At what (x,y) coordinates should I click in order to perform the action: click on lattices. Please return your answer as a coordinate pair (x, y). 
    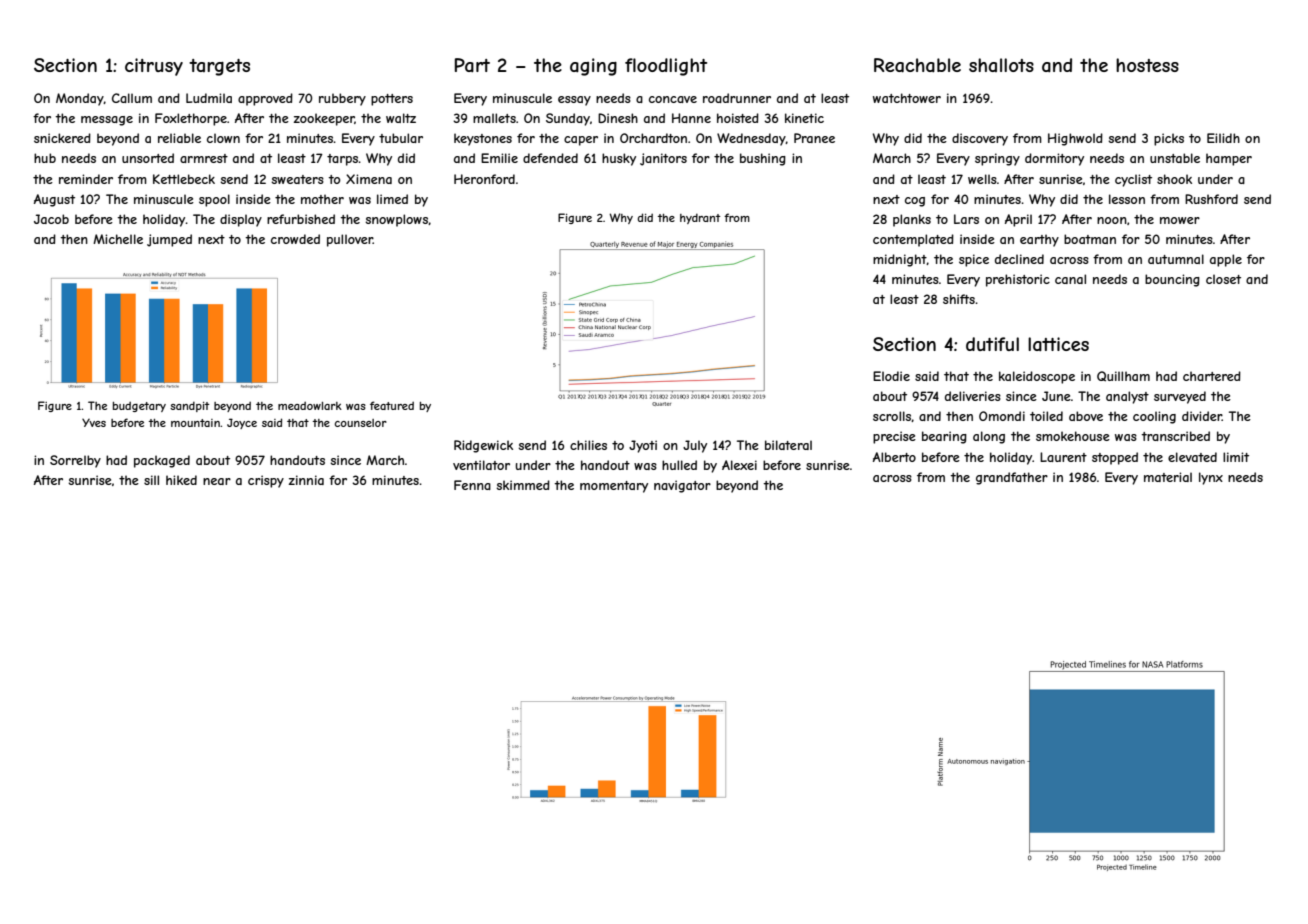
    Looking at the image, I should click on (1058, 344).
